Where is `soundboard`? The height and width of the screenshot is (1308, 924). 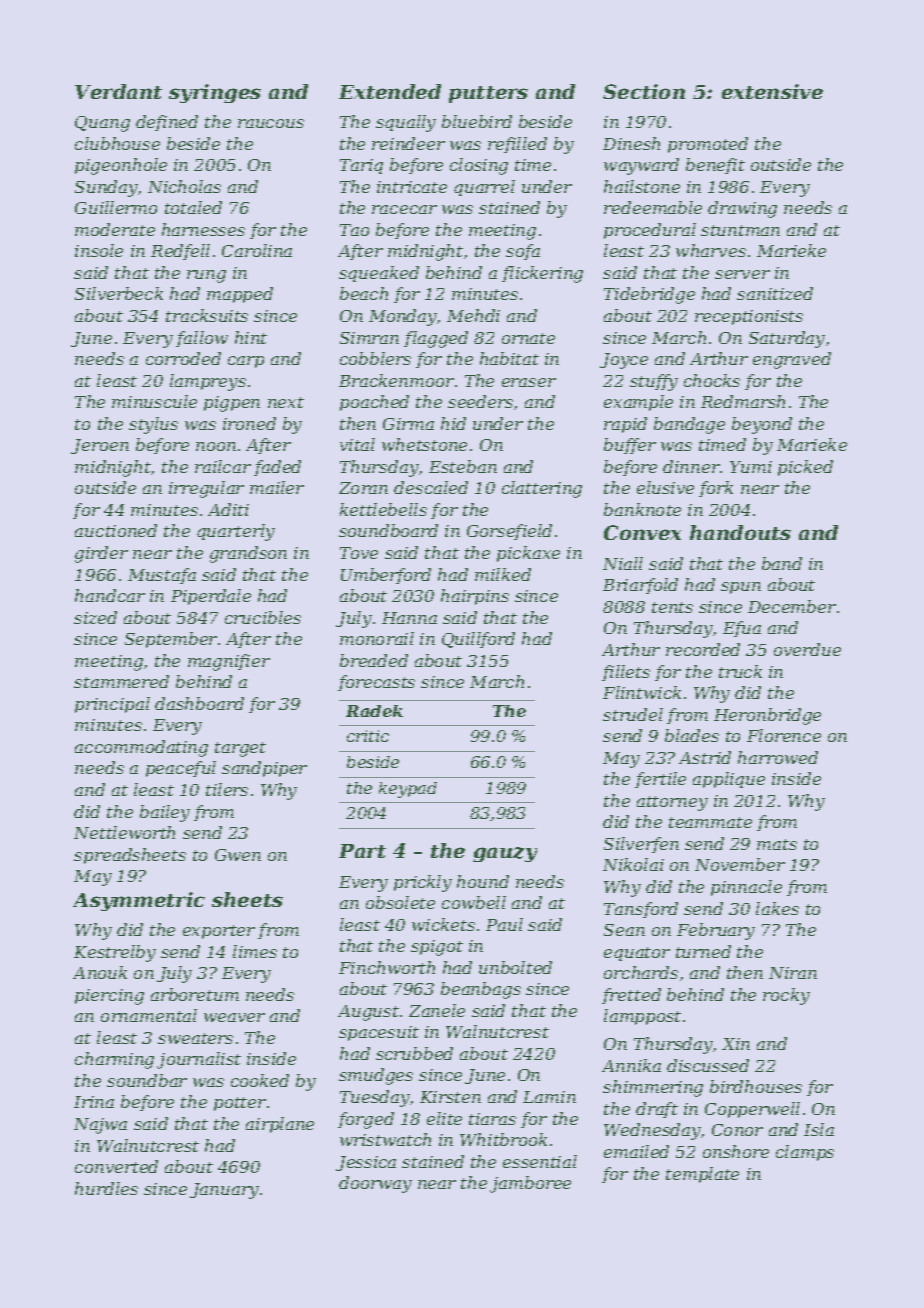 soundboard is located at coordinates (388, 530).
